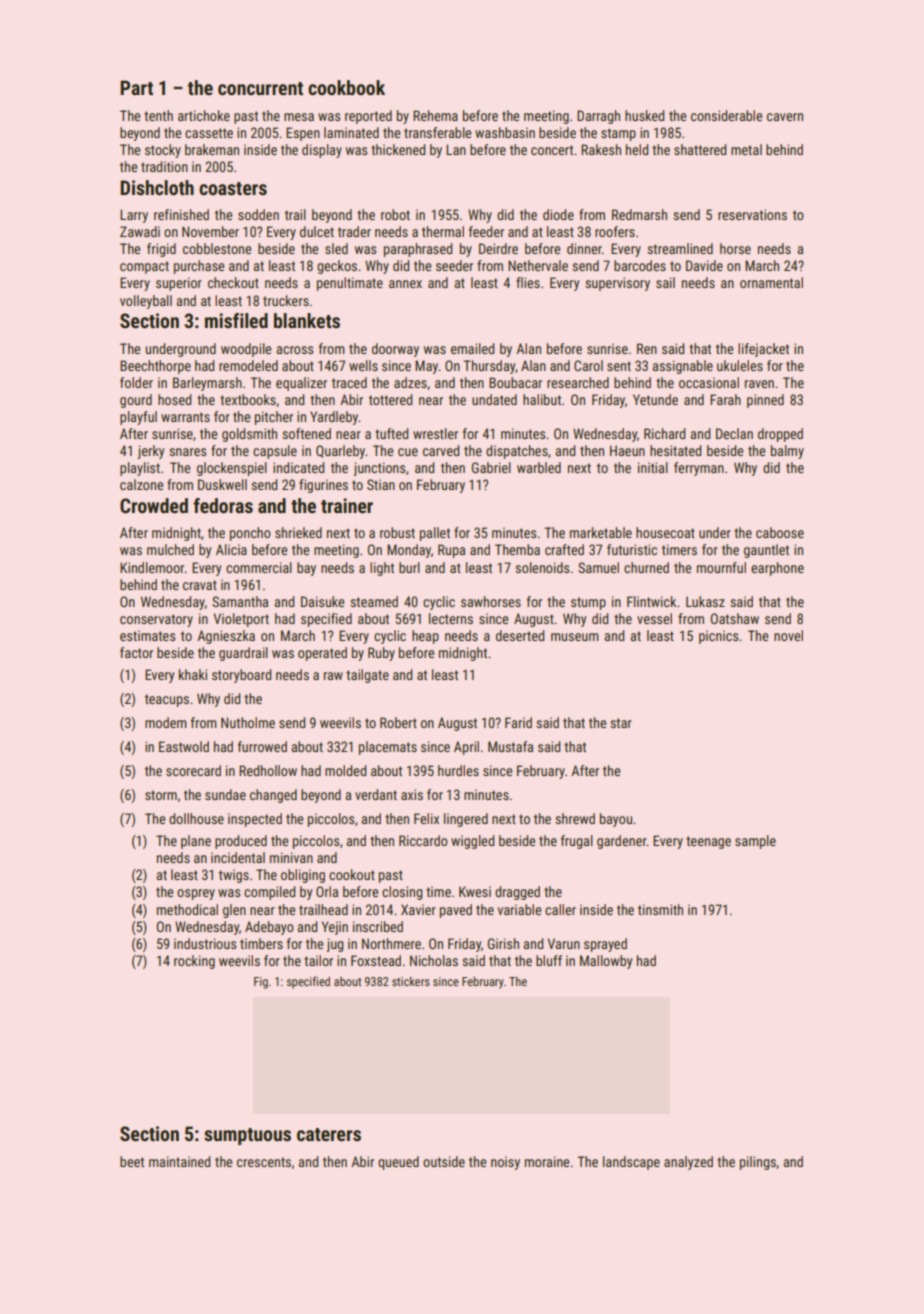 Image resolution: width=924 pixels, height=1314 pixels. Describe the element at coordinates (726, 115) in the document. I see `considerable` at that location.
